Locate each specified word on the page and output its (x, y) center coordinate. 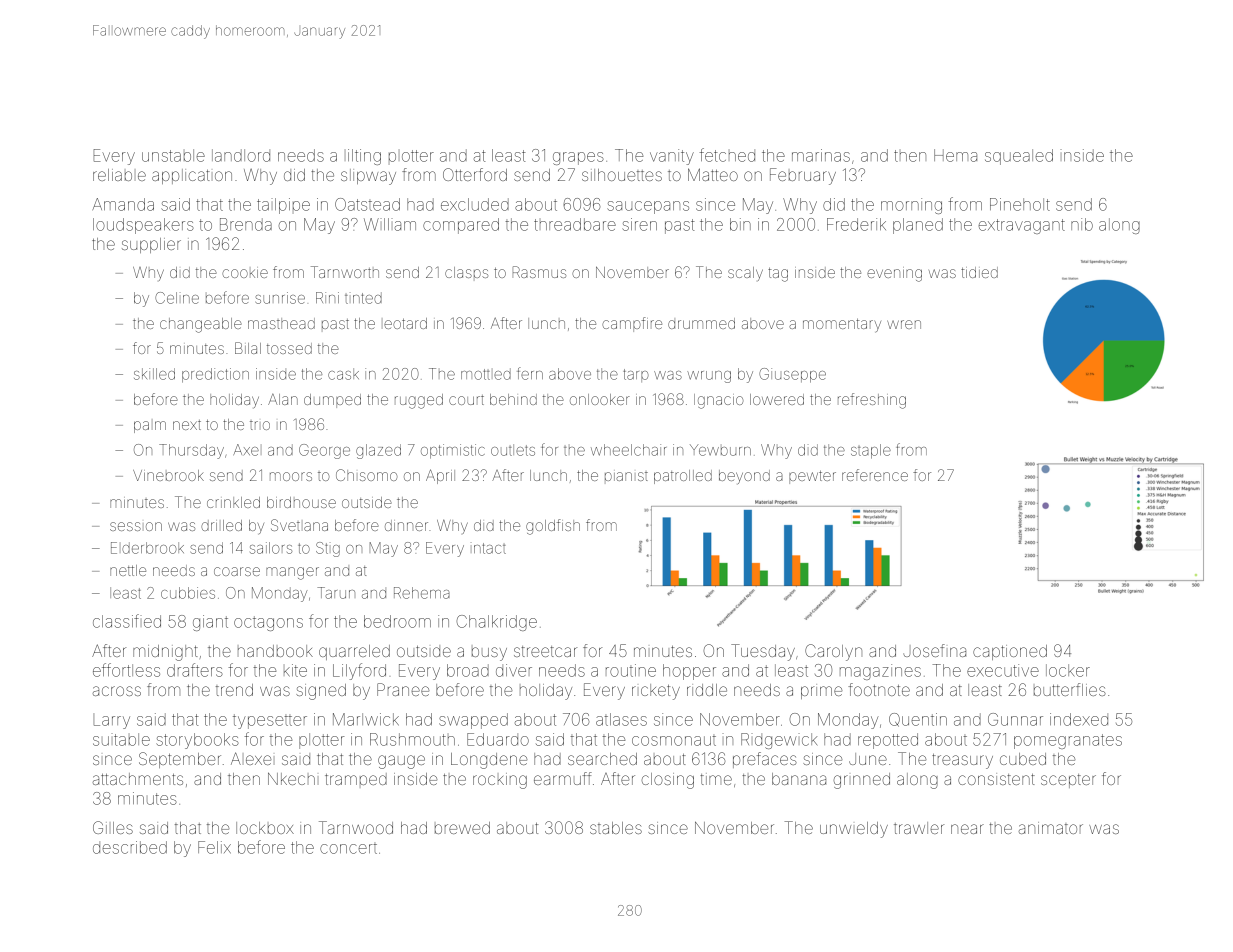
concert (348, 849)
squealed (1019, 157)
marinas (821, 155)
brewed (462, 828)
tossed (289, 348)
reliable (119, 175)
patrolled (683, 477)
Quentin (918, 720)
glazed (378, 451)
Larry (112, 722)
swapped (473, 721)
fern (530, 373)
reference (875, 475)
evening (894, 274)
